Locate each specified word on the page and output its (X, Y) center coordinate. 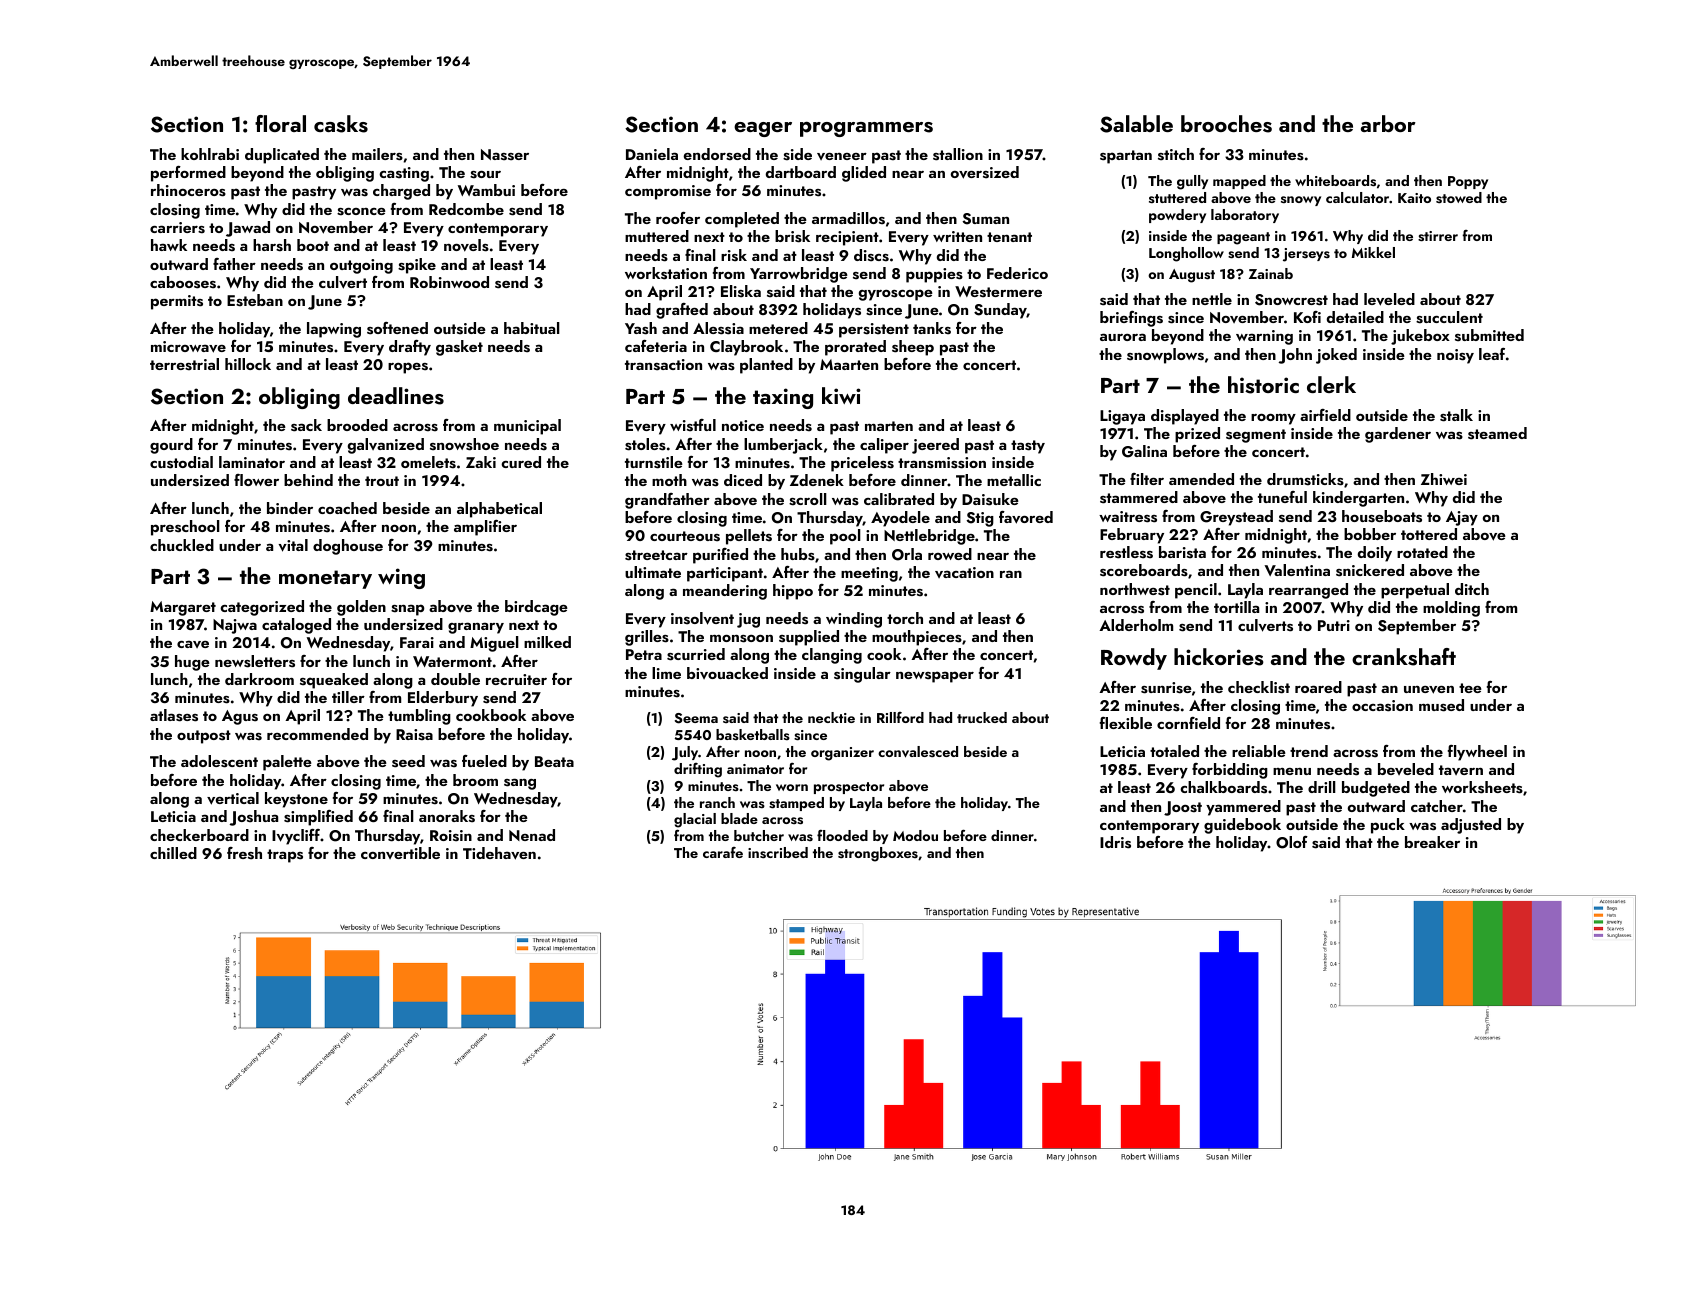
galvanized (386, 446)
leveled (1389, 299)
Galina (1144, 451)
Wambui (486, 190)
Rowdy (1134, 659)
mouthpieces (917, 638)
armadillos (848, 218)
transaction (663, 365)
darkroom (259, 679)
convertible (400, 853)
